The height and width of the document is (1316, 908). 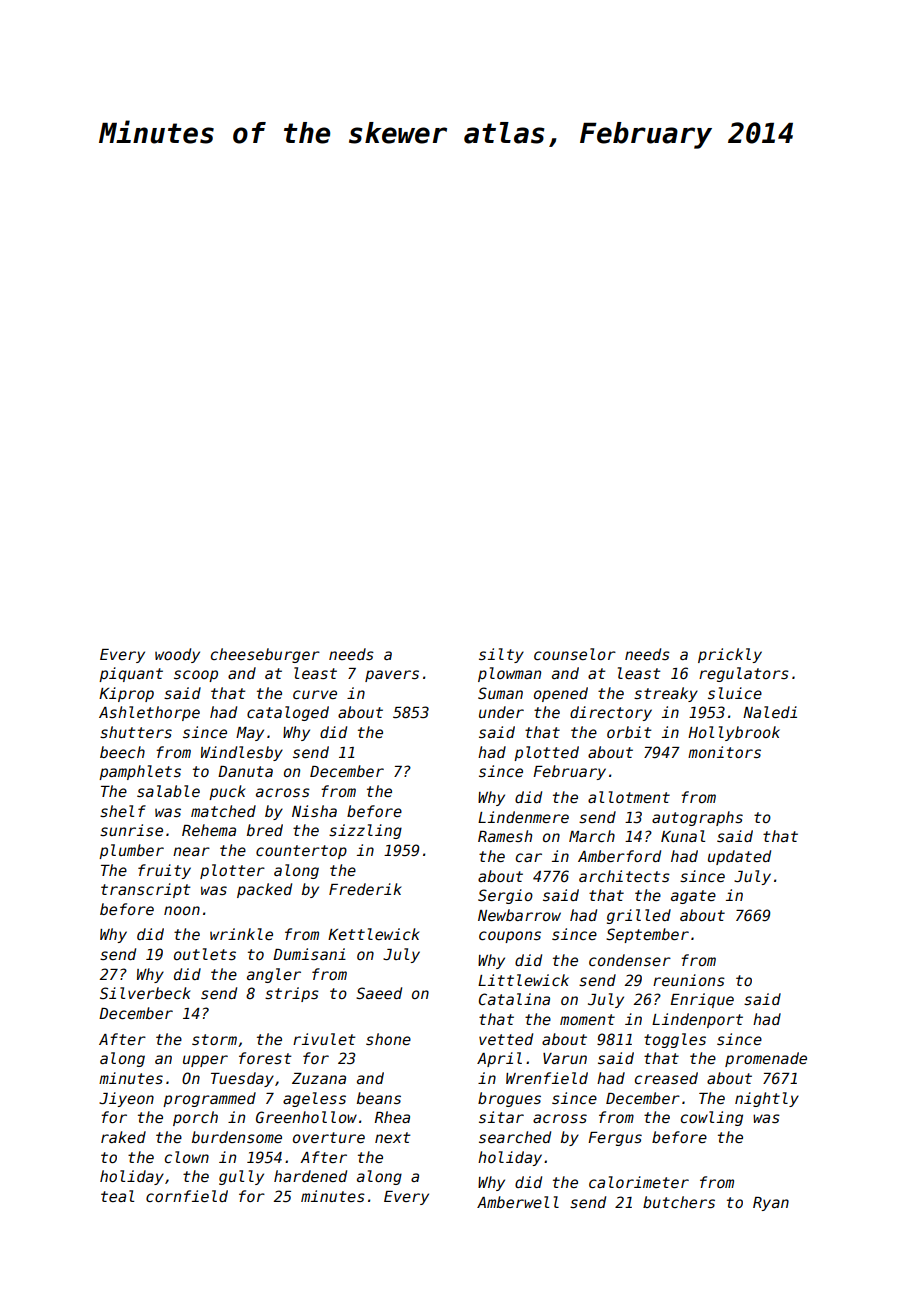 I want to click on creased, so click(x=666, y=1078).
